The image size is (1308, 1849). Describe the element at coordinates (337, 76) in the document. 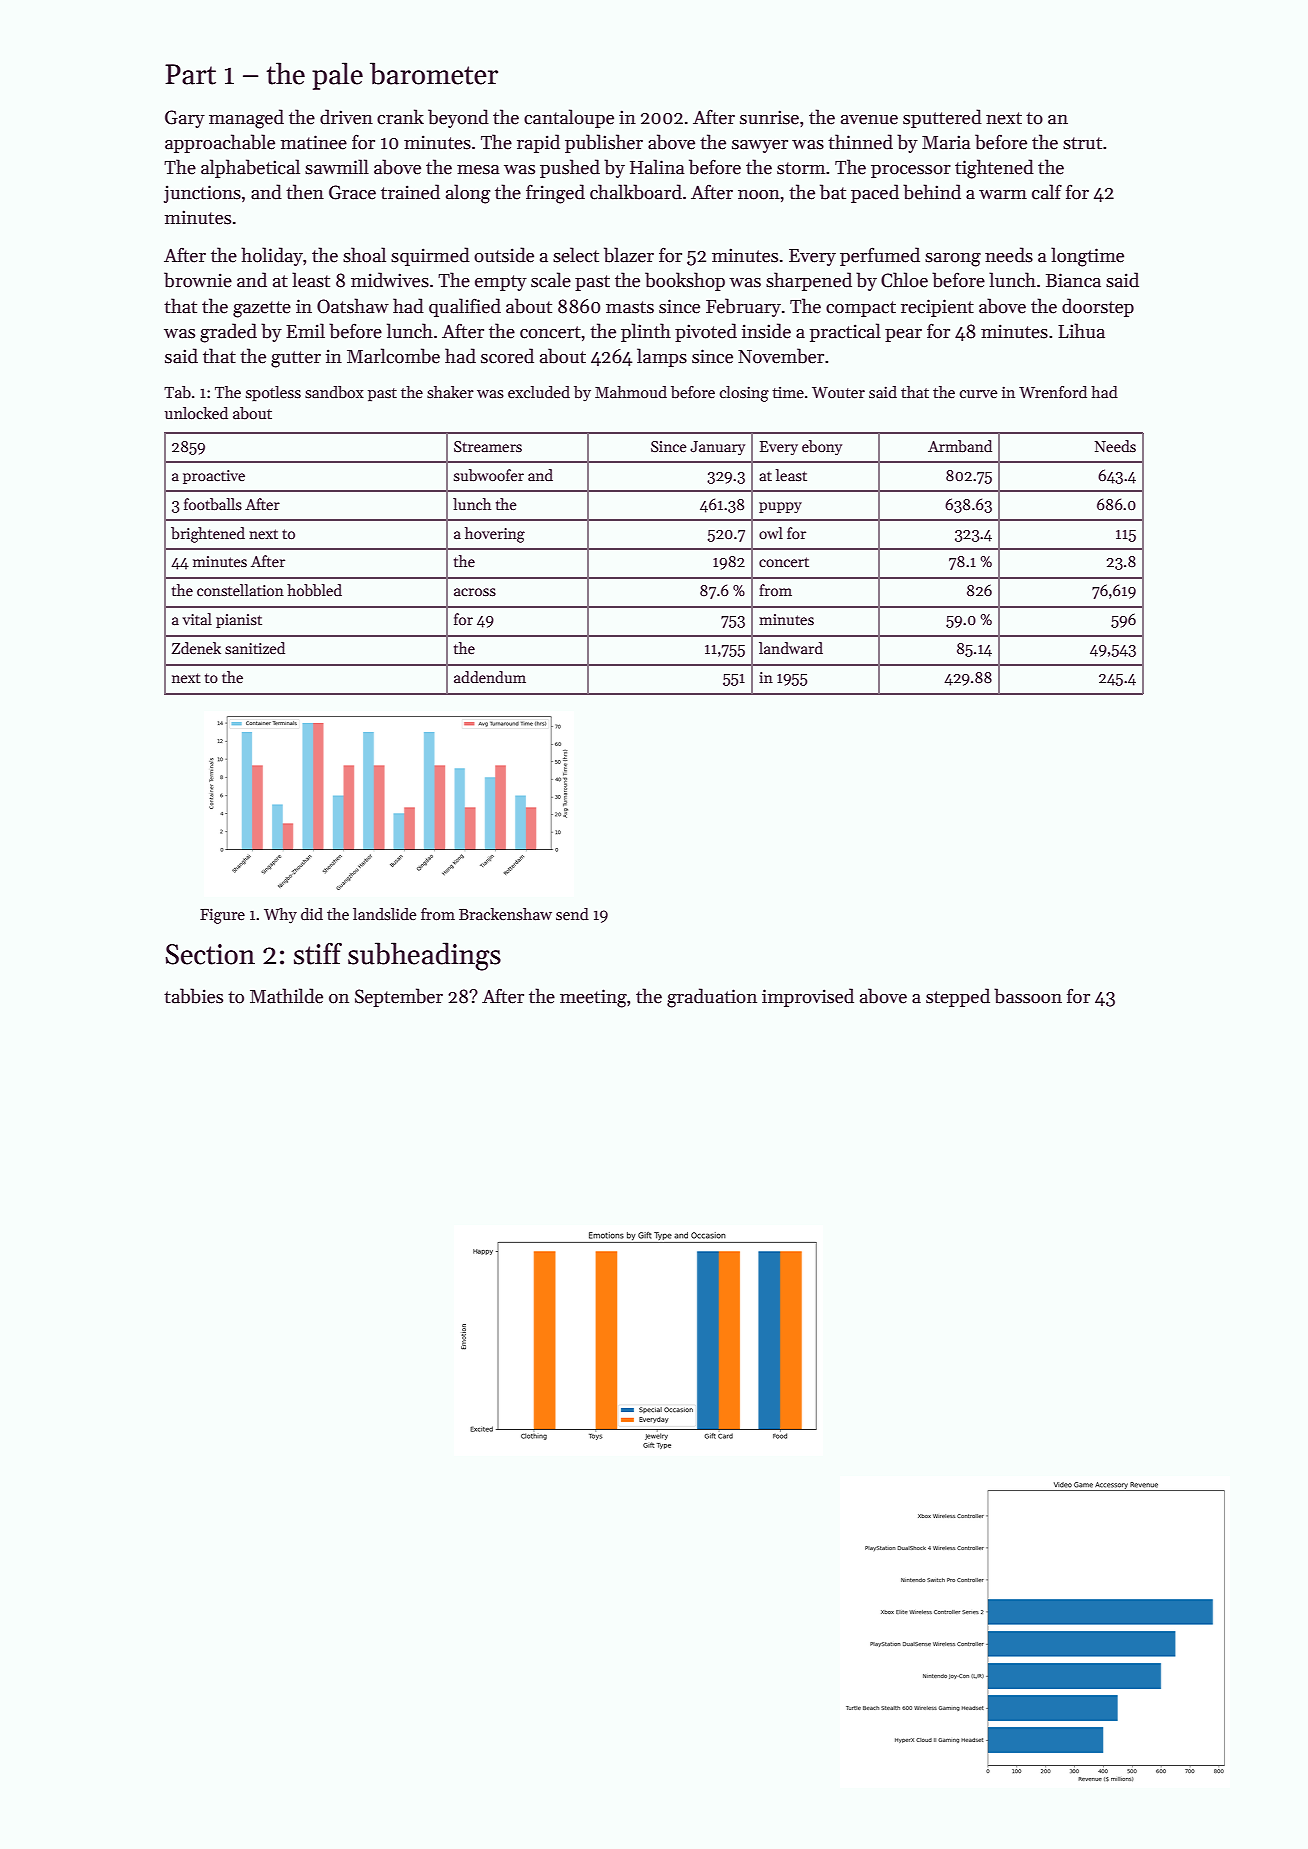

I see `pale` at that location.
